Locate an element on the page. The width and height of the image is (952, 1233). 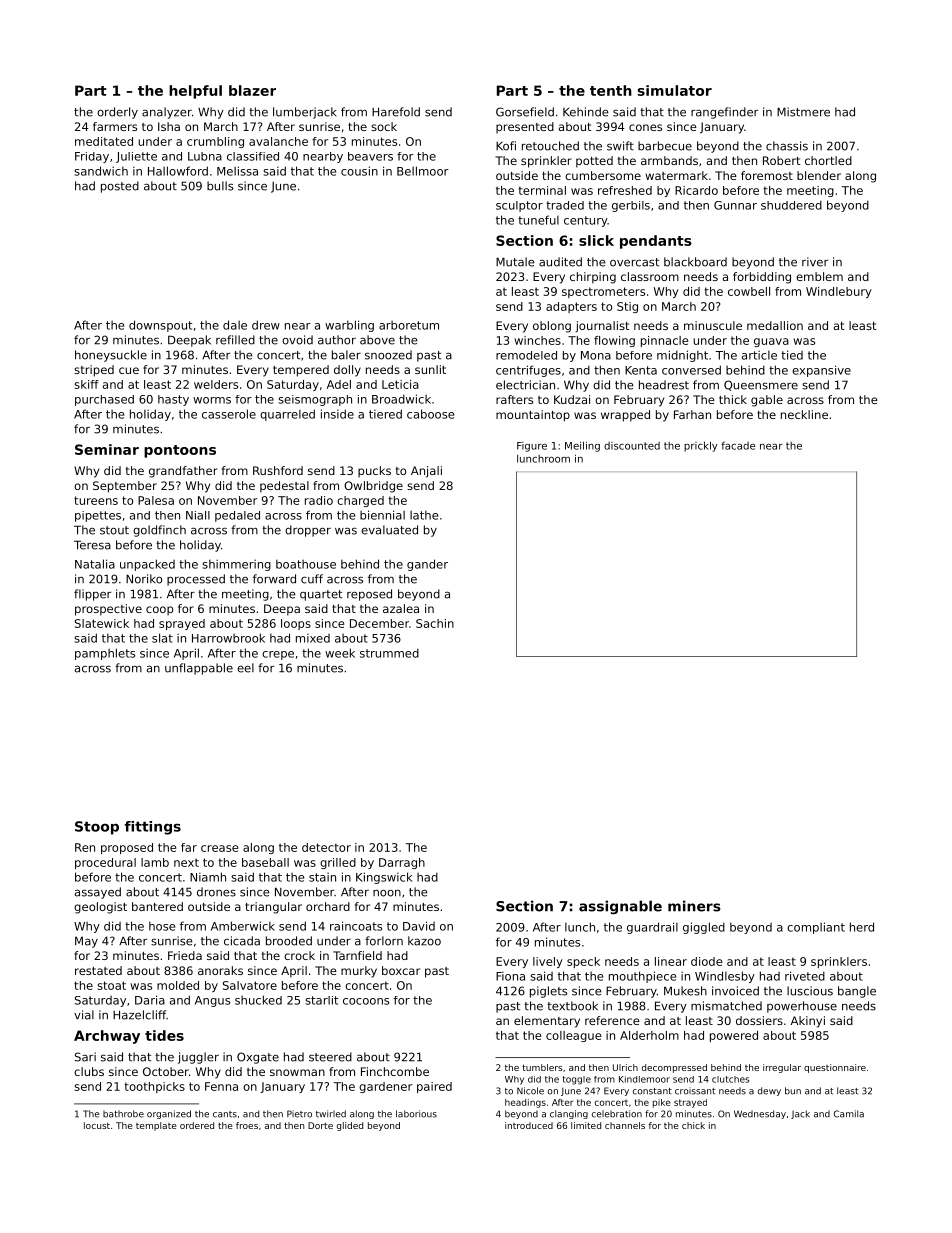
Wednesday is located at coordinates (760, 1114).
